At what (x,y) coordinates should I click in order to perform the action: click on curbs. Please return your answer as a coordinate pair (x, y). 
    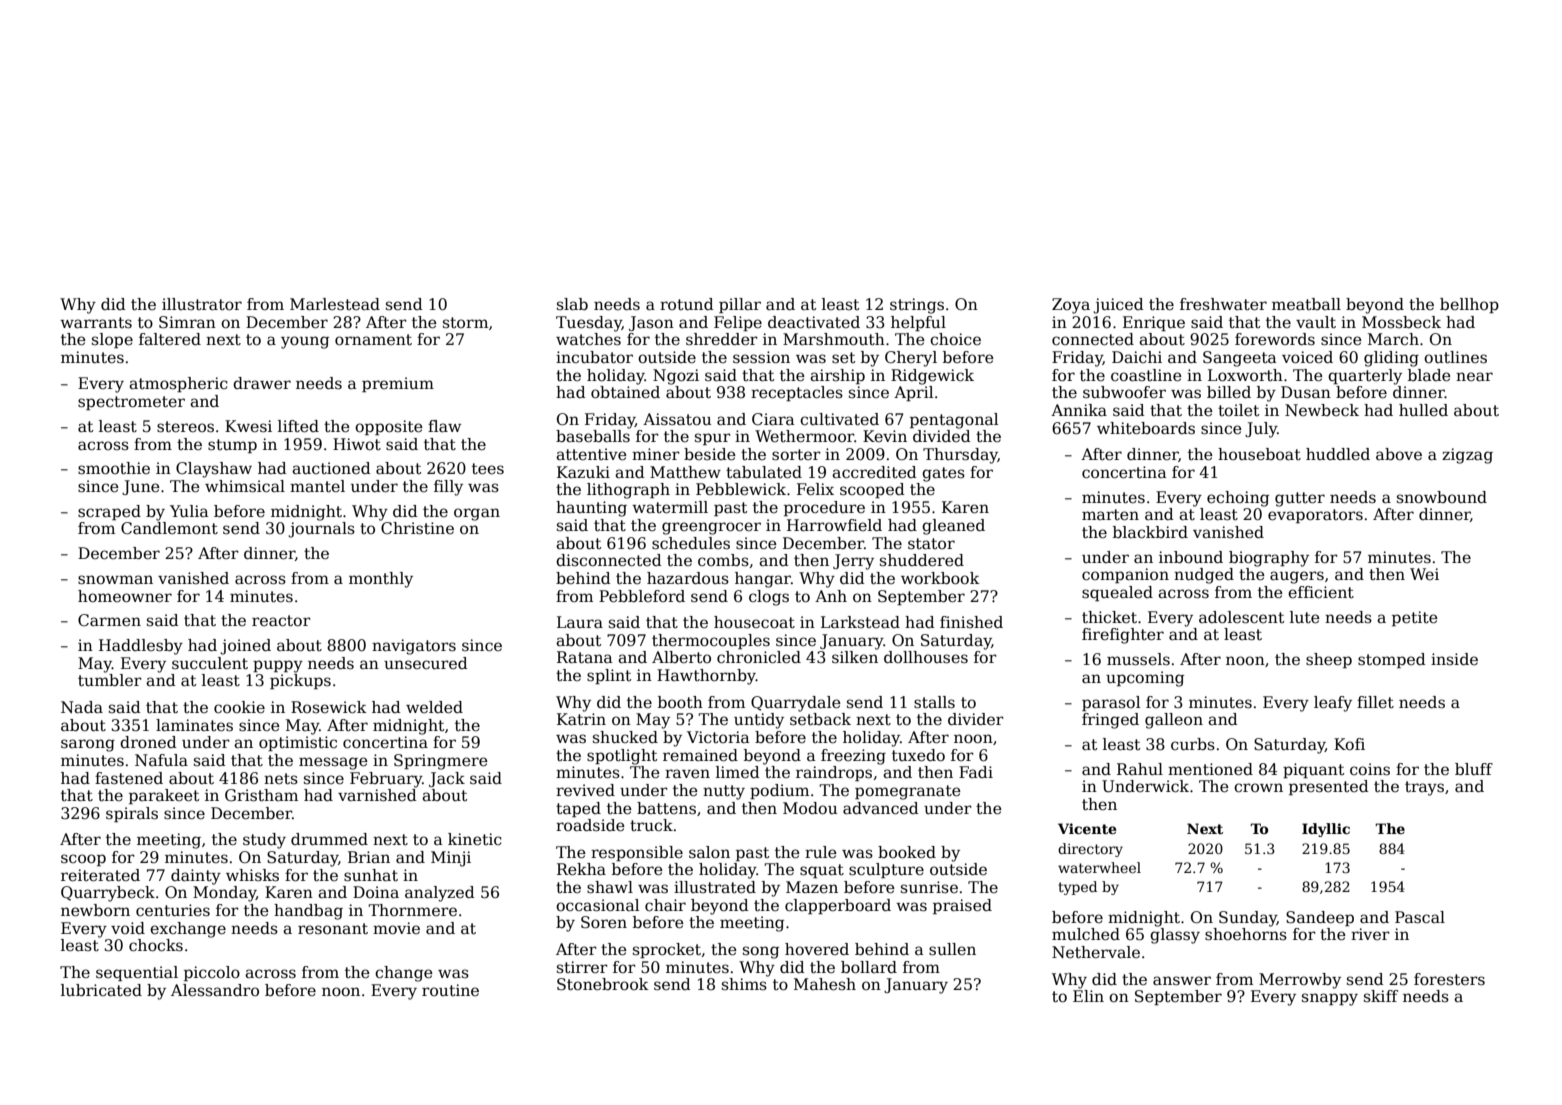
    Looking at the image, I should click on (1193, 744).
